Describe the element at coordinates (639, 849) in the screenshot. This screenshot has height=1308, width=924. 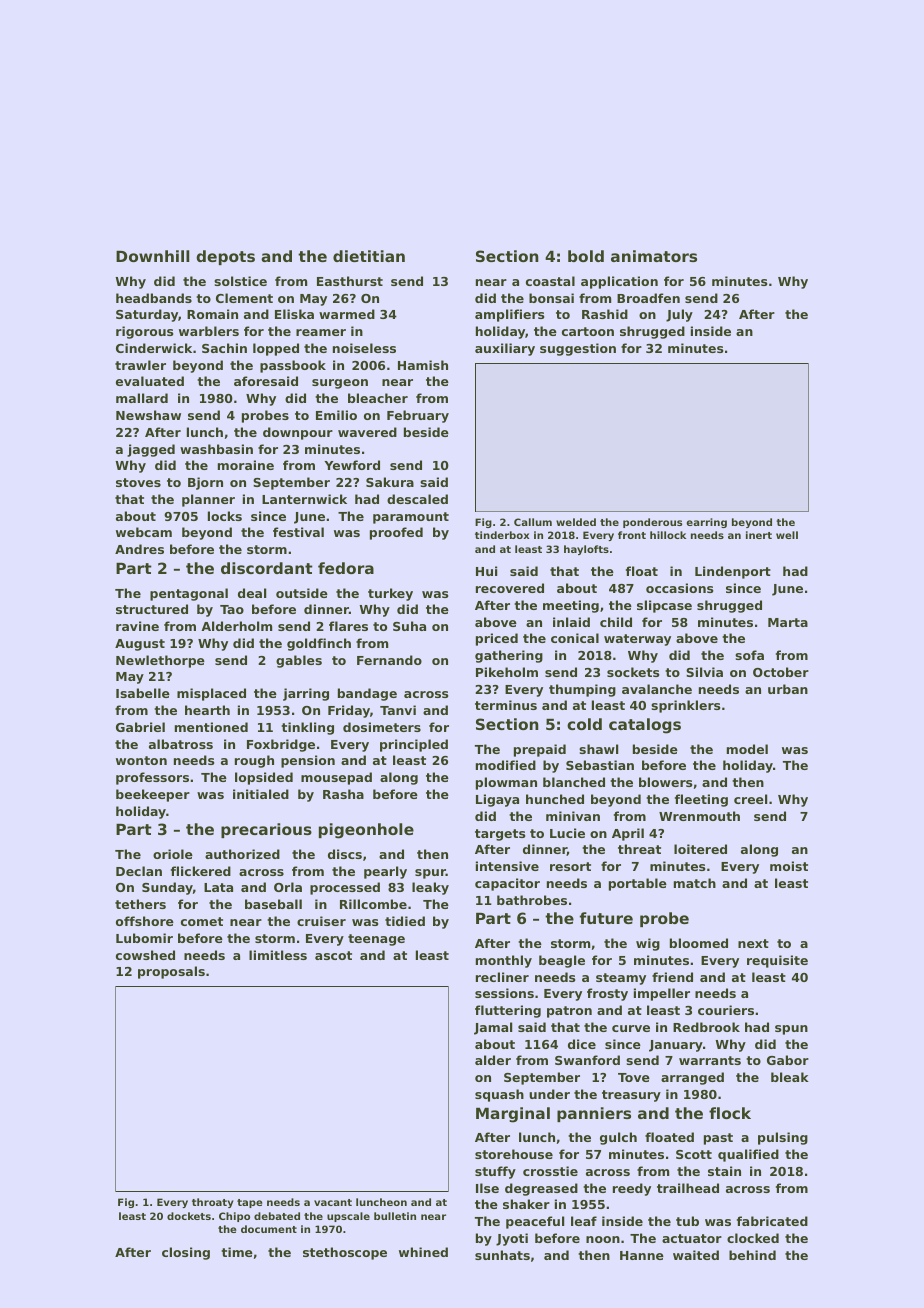
I see `threat` at that location.
